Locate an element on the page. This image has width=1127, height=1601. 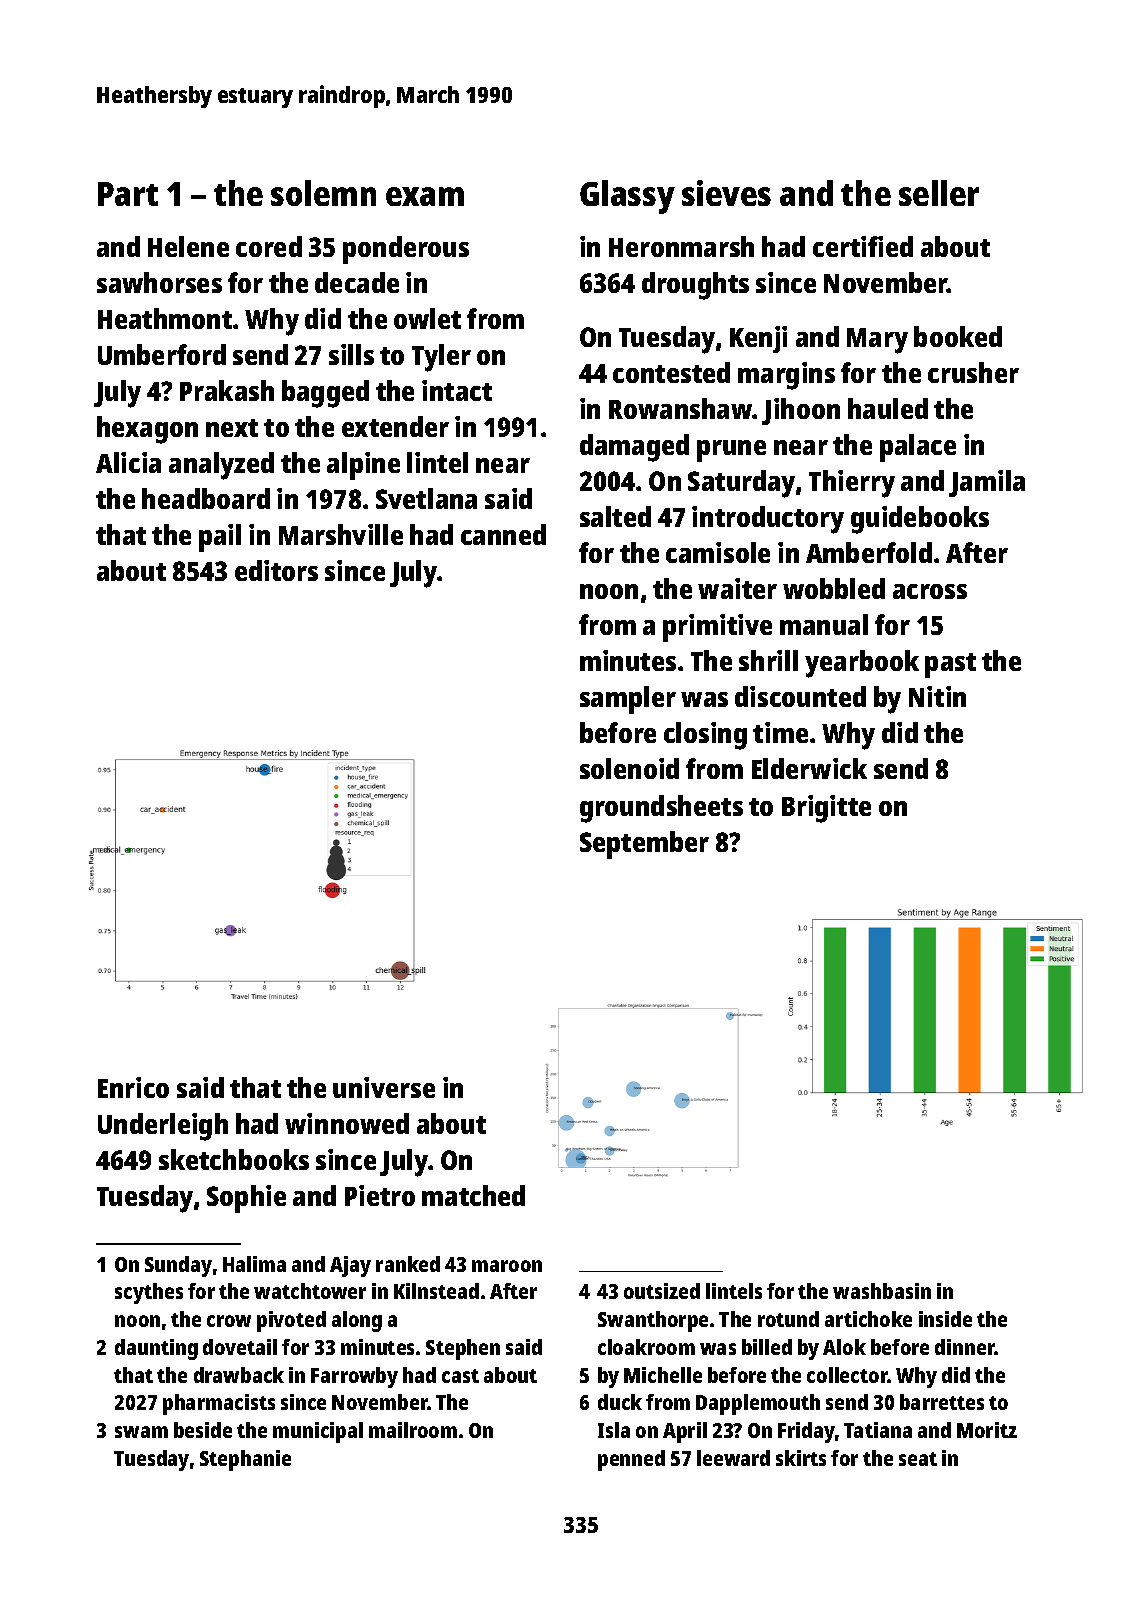
Stephen is located at coordinates (463, 1349).
